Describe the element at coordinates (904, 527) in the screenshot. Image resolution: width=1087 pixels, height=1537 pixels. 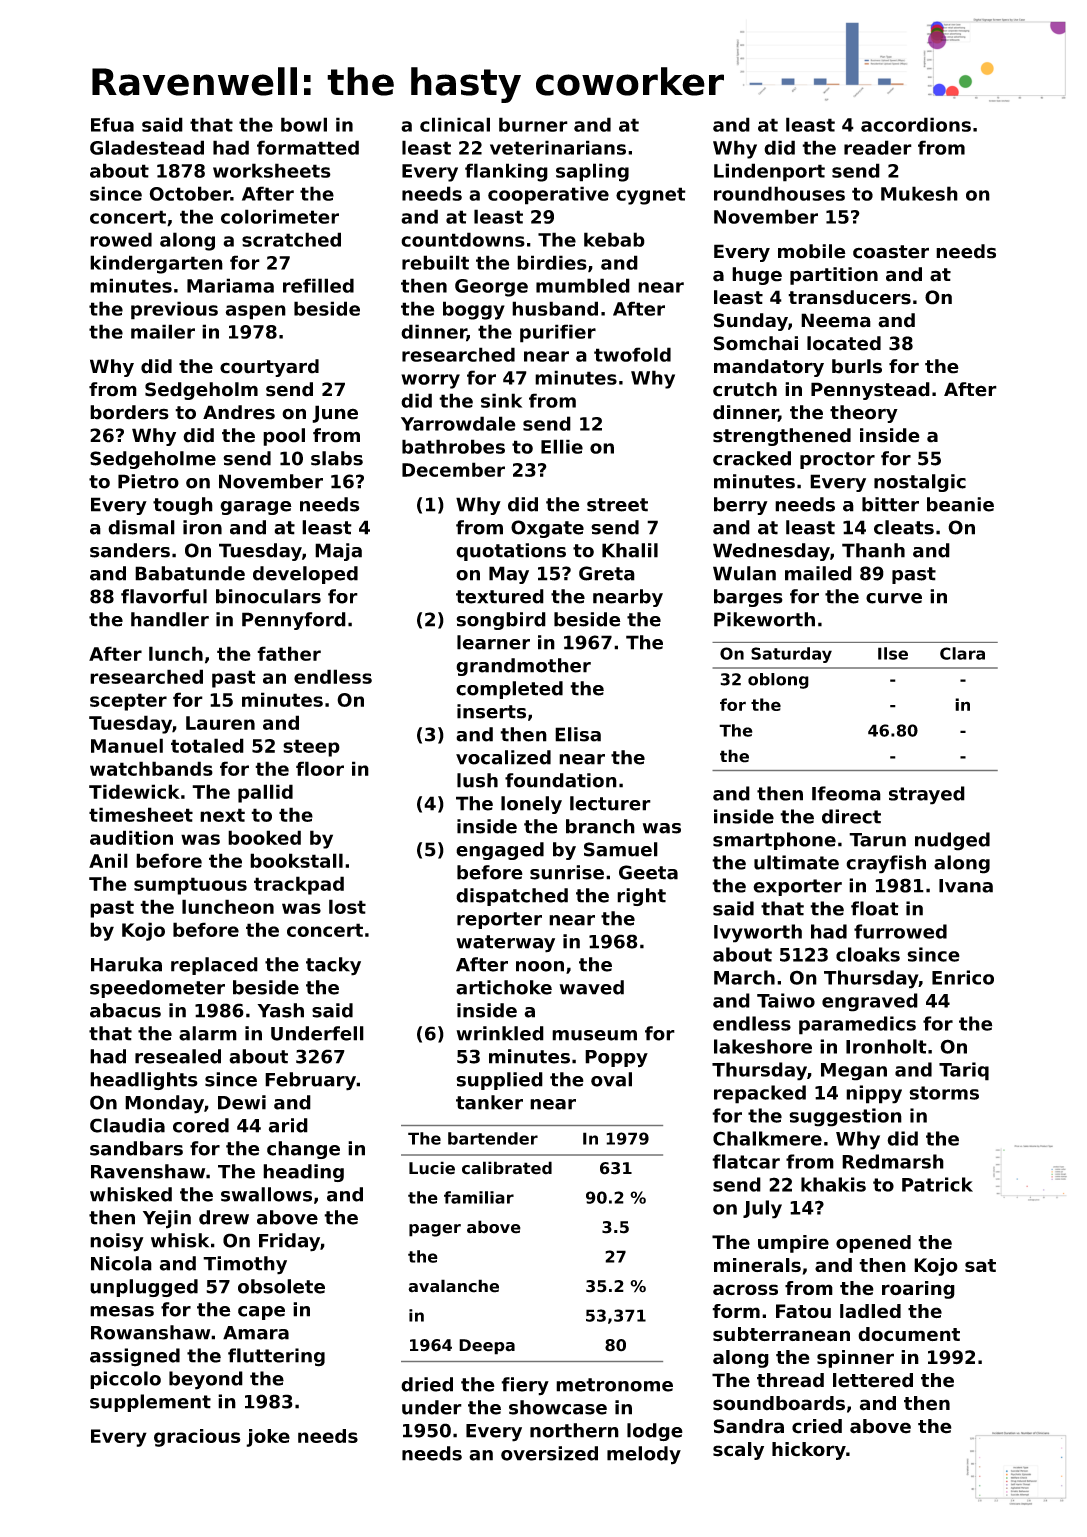
I see `cleats` at that location.
